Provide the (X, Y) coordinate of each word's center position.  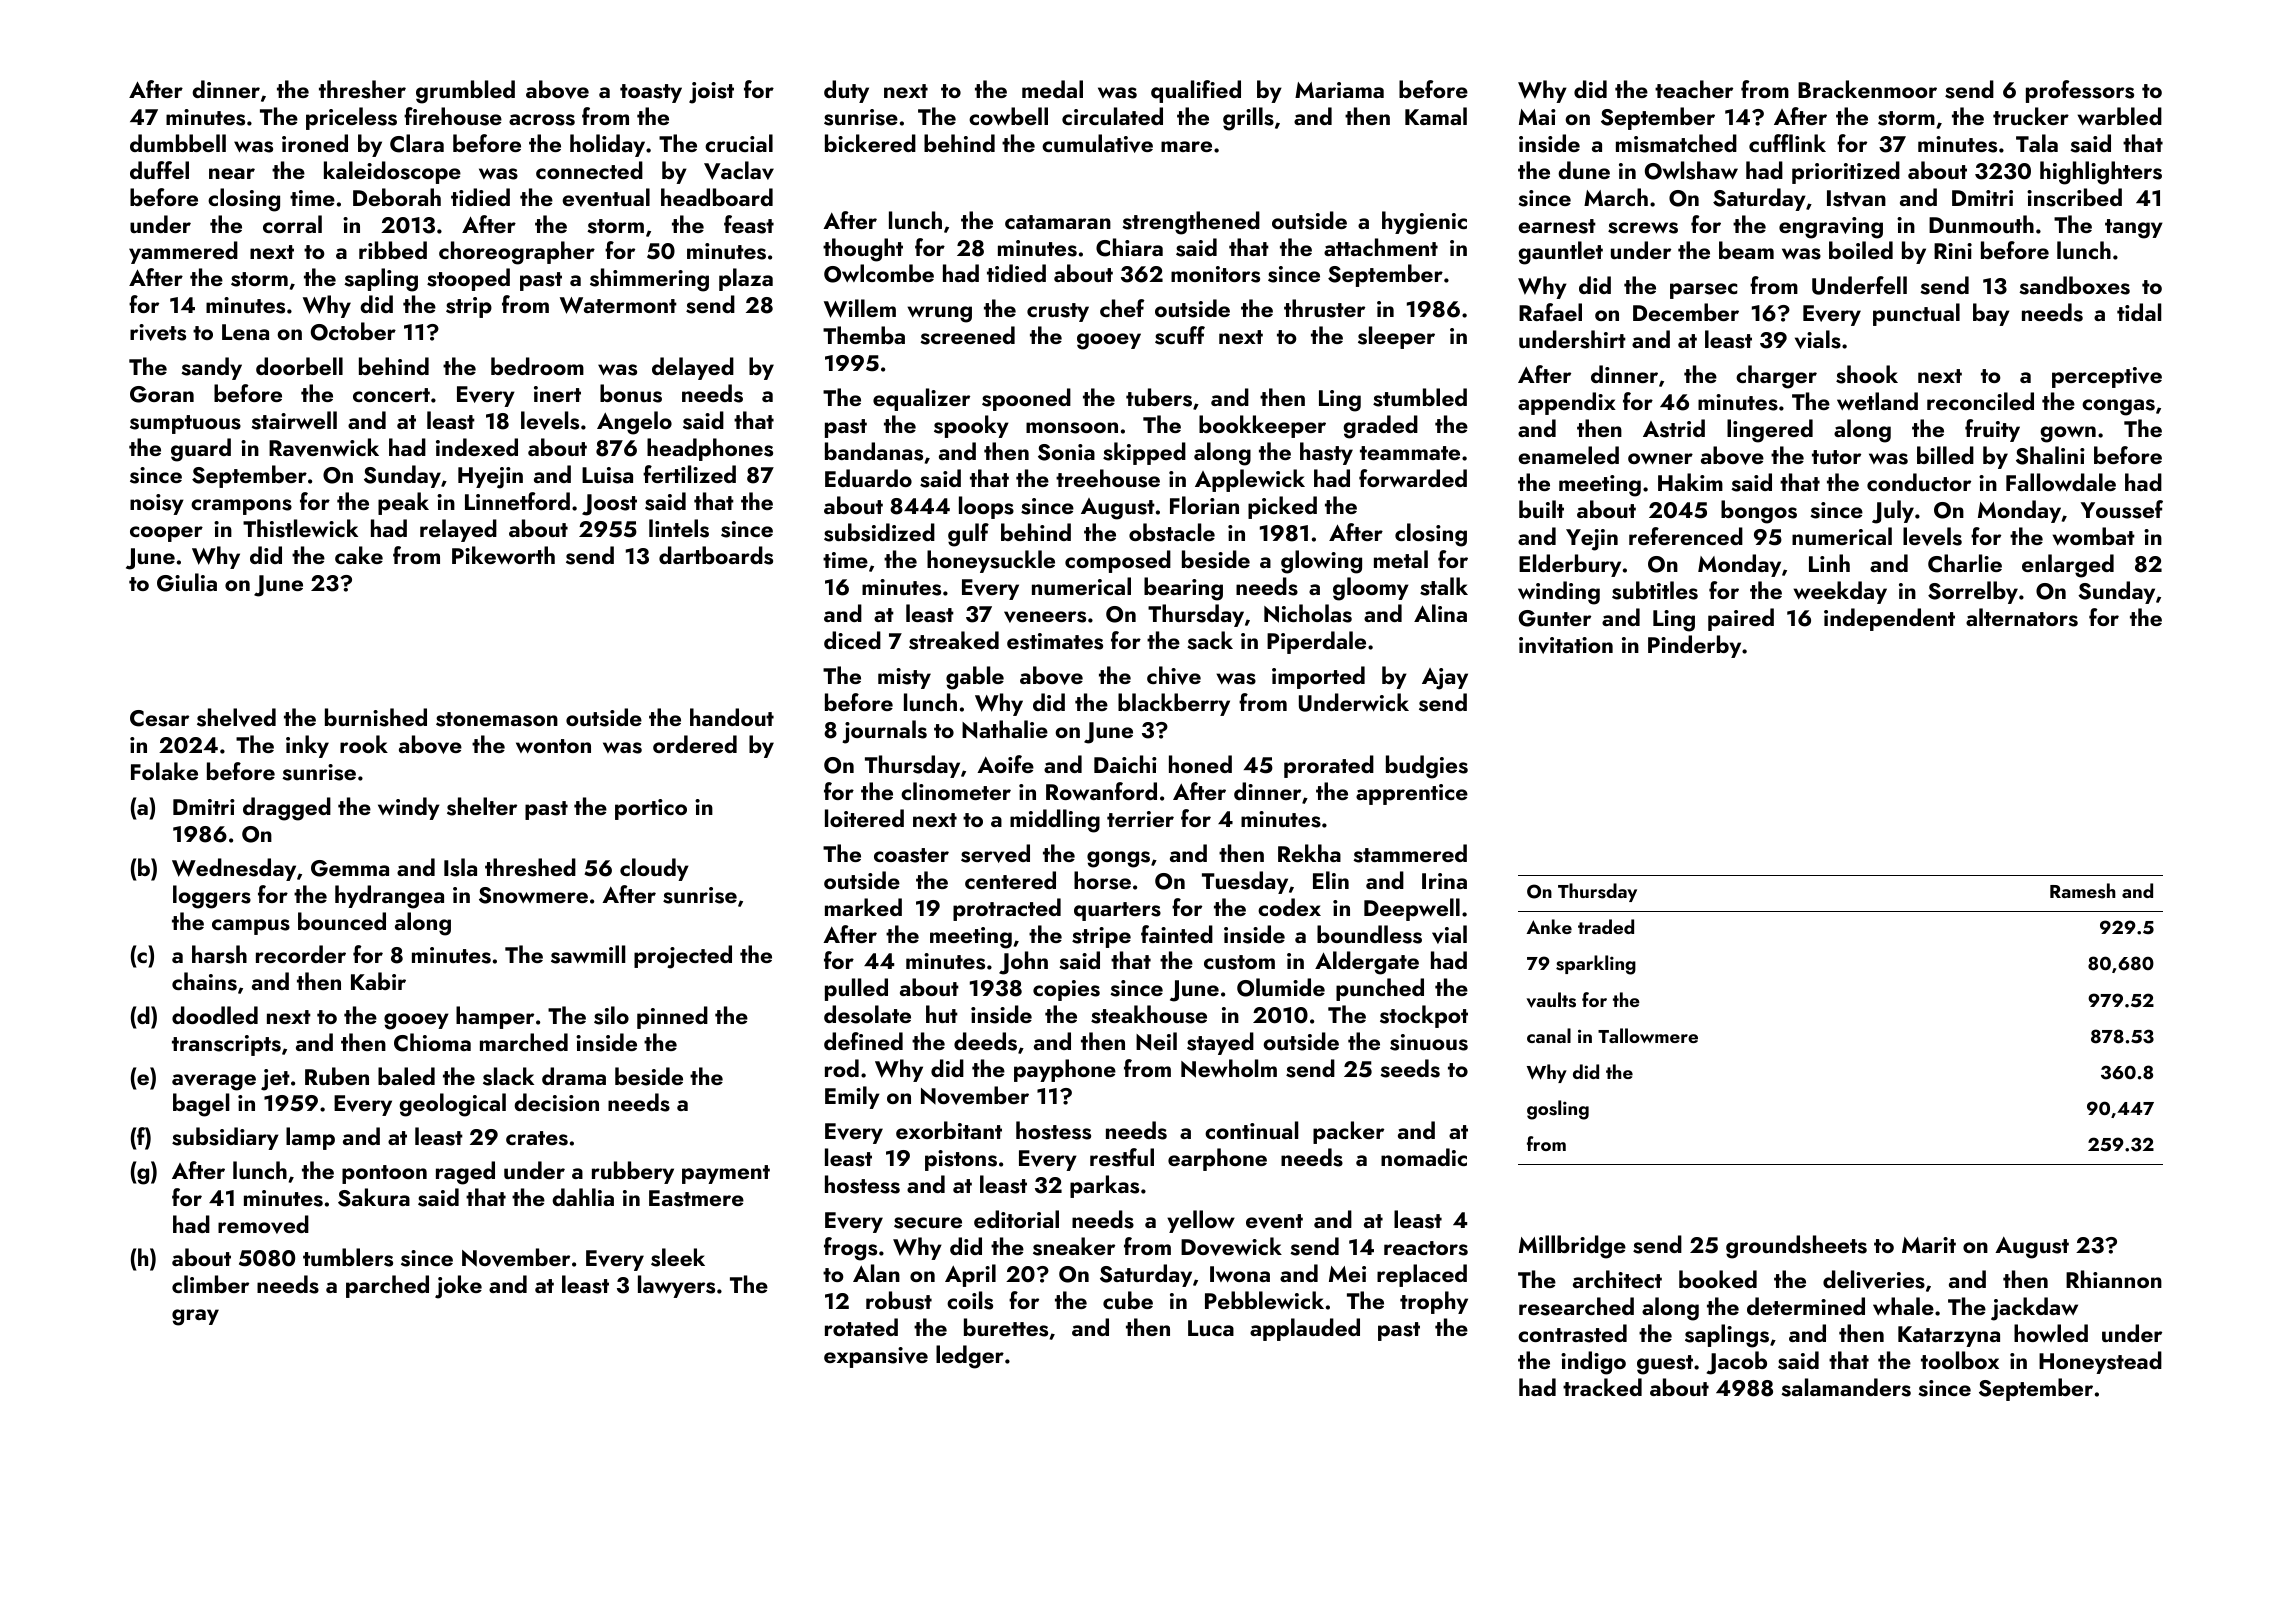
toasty (651, 93)
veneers (1045, 617)
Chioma (432, 1042)
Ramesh (2083, 891)
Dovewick (1231, 1246)
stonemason (497, 719)
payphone (1065, 1070)
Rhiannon (2114, 1279)
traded (1606, 926)
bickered (870, 143)
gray (195, 1317)
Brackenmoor (1867, 89)
